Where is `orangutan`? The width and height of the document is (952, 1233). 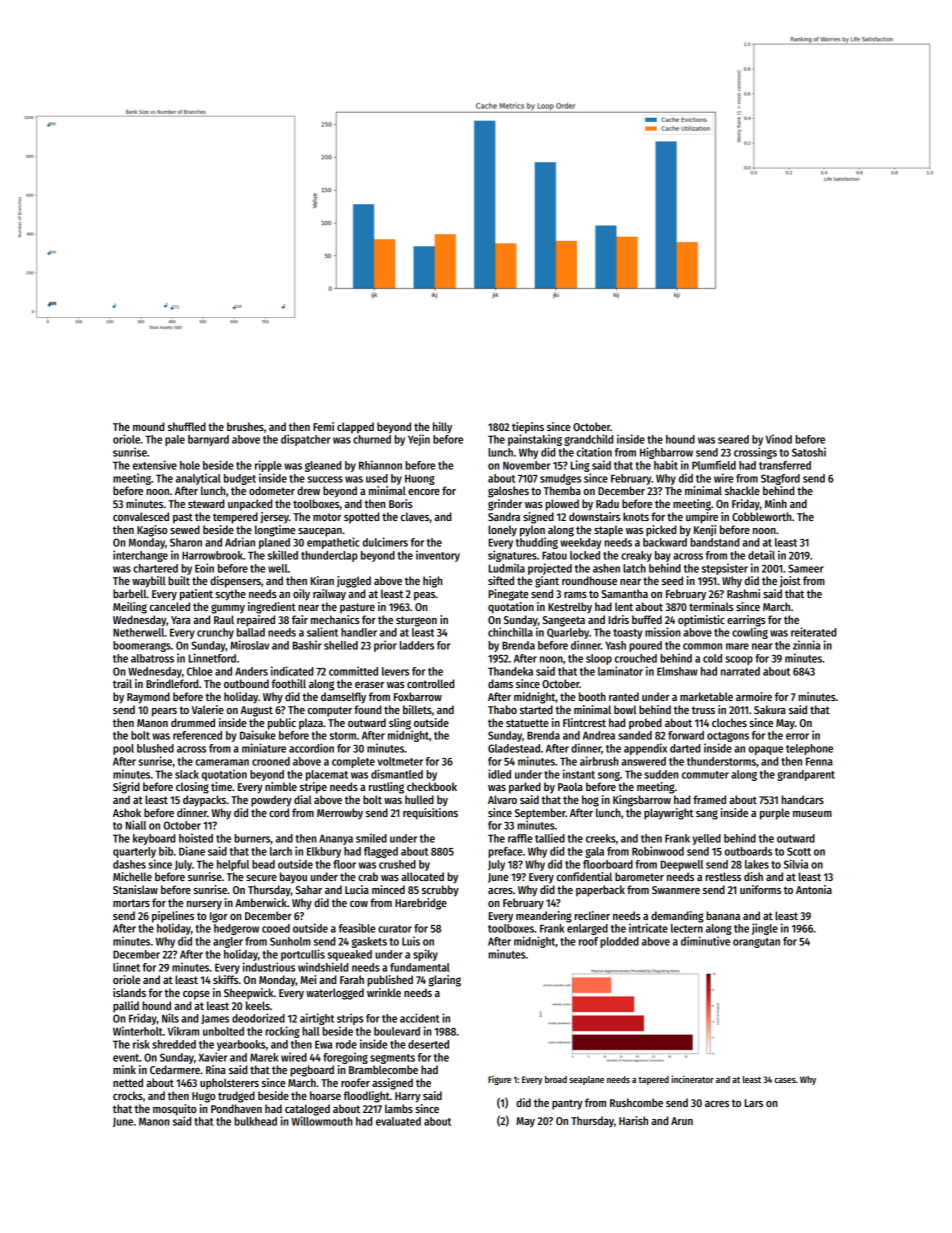 orangutan is located at coordinates (756, 943).
